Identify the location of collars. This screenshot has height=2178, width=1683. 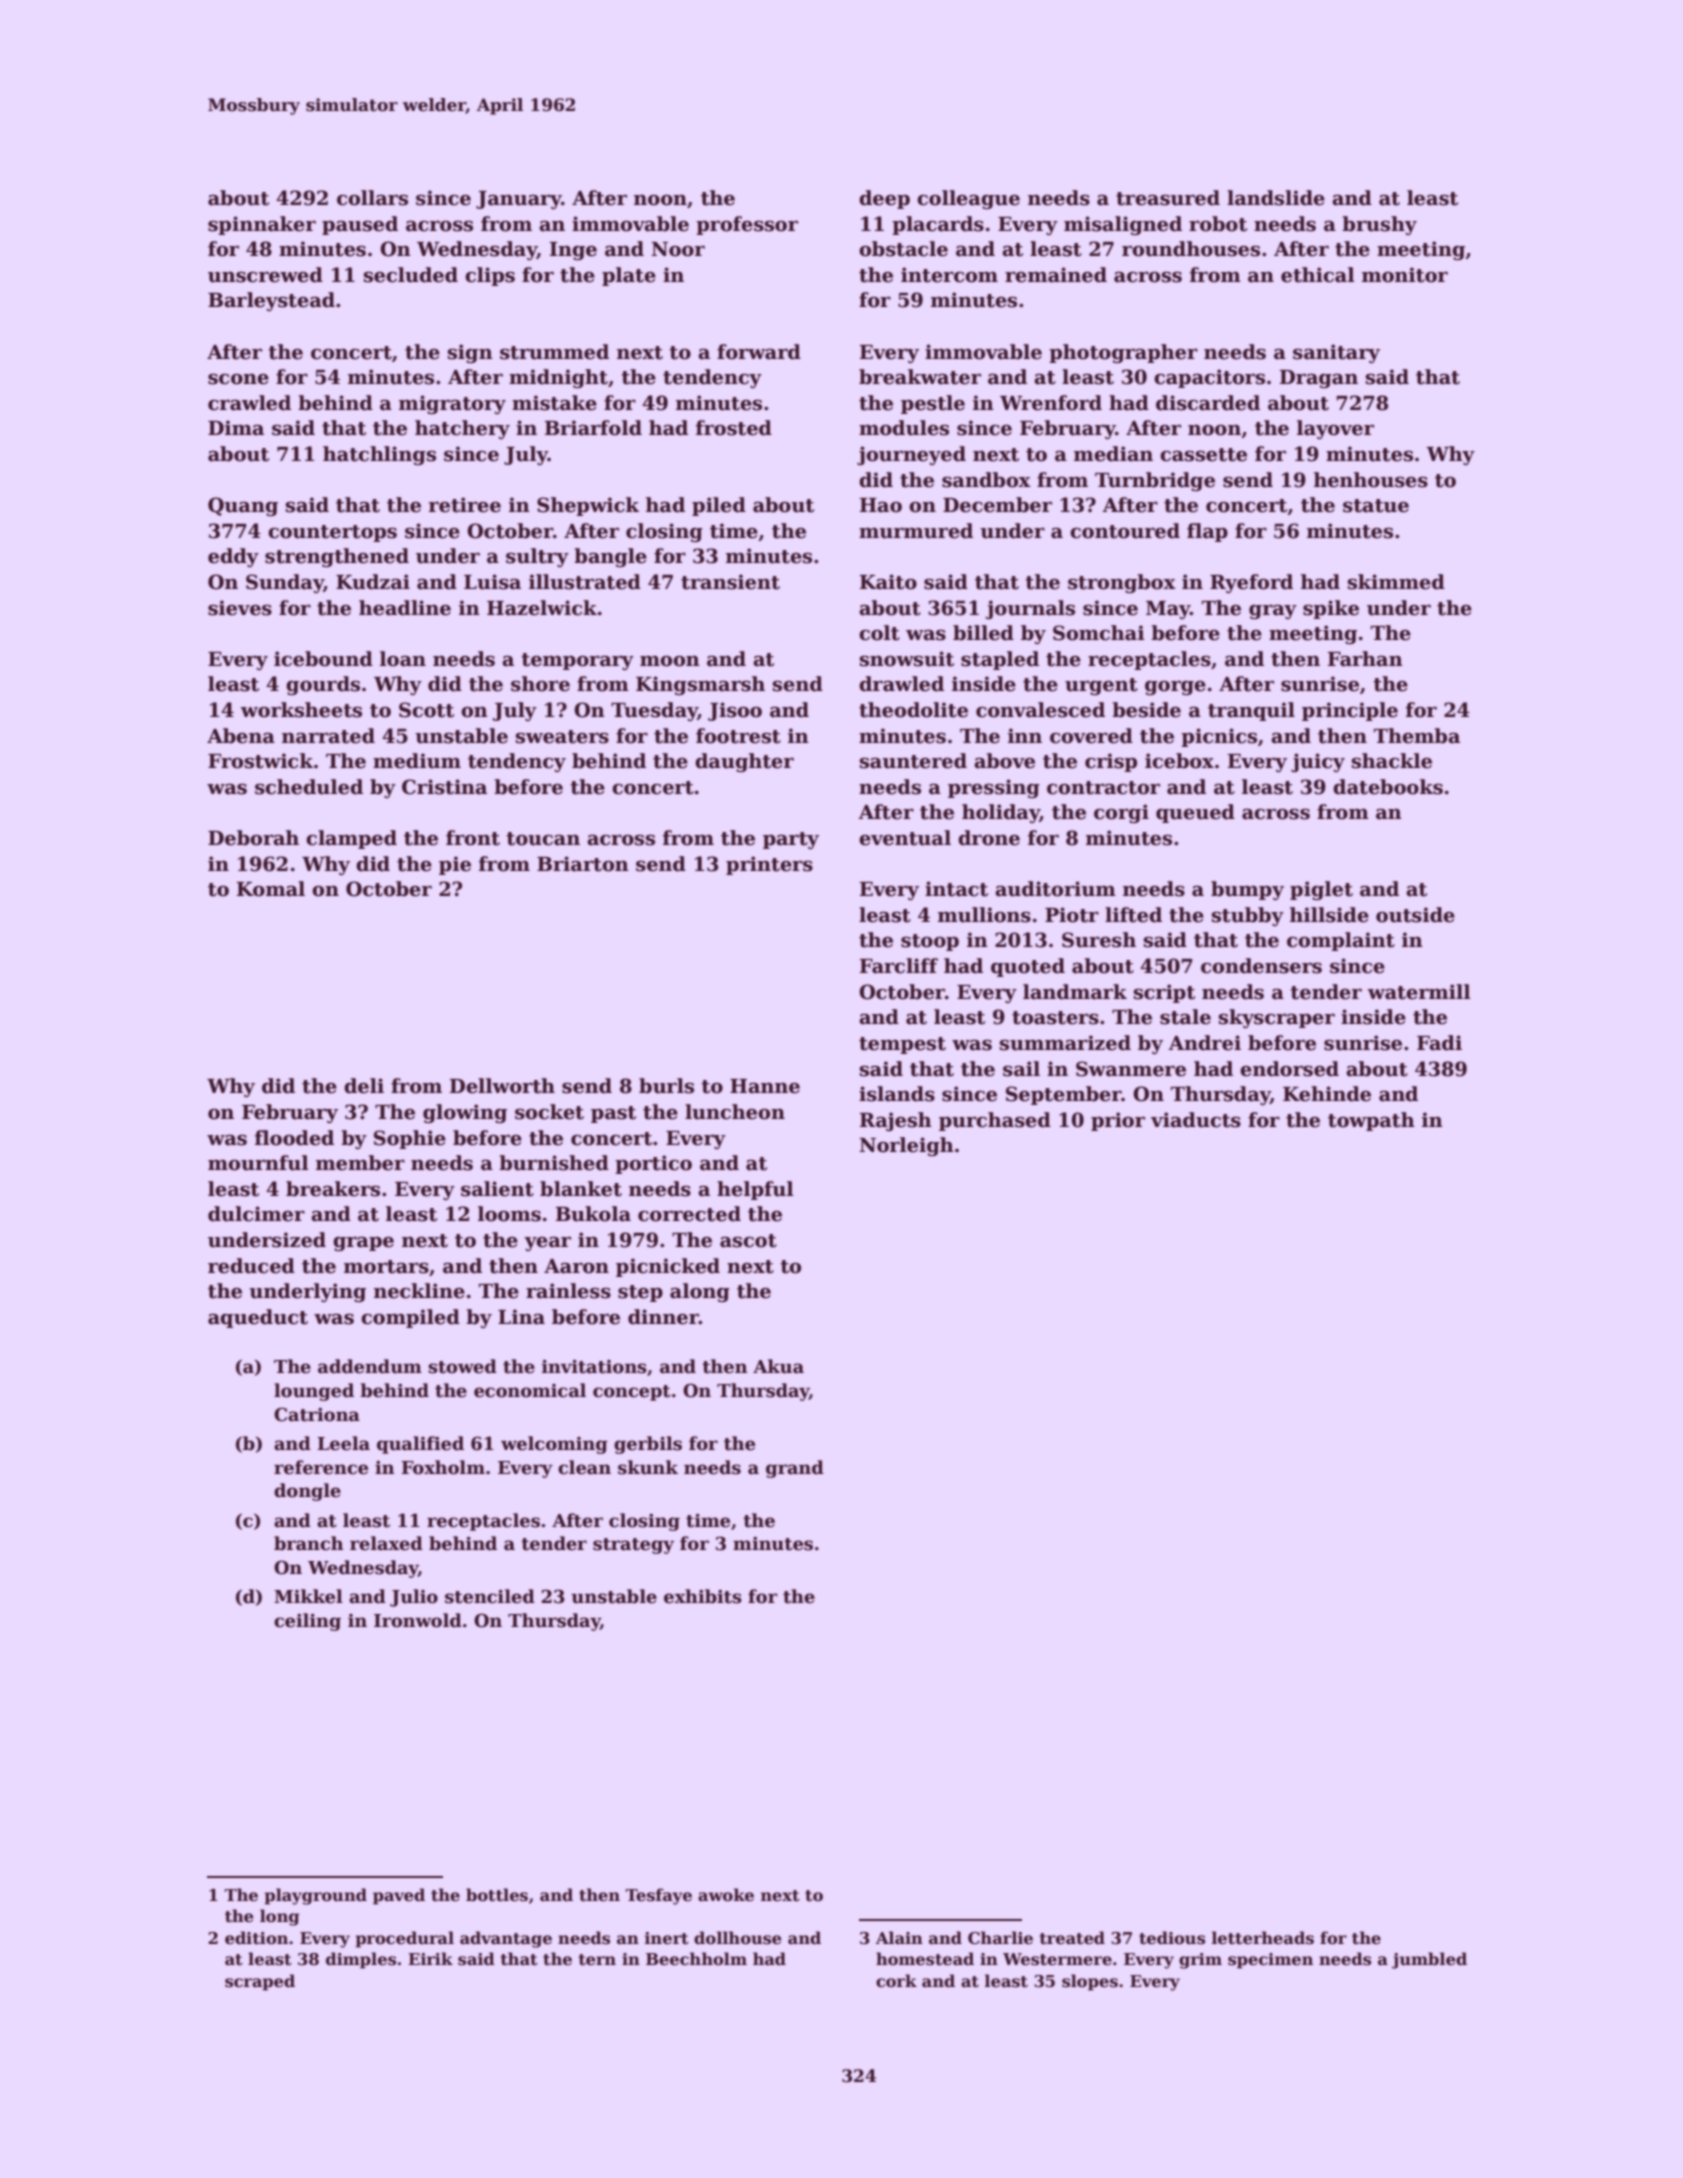
(372, 198).
